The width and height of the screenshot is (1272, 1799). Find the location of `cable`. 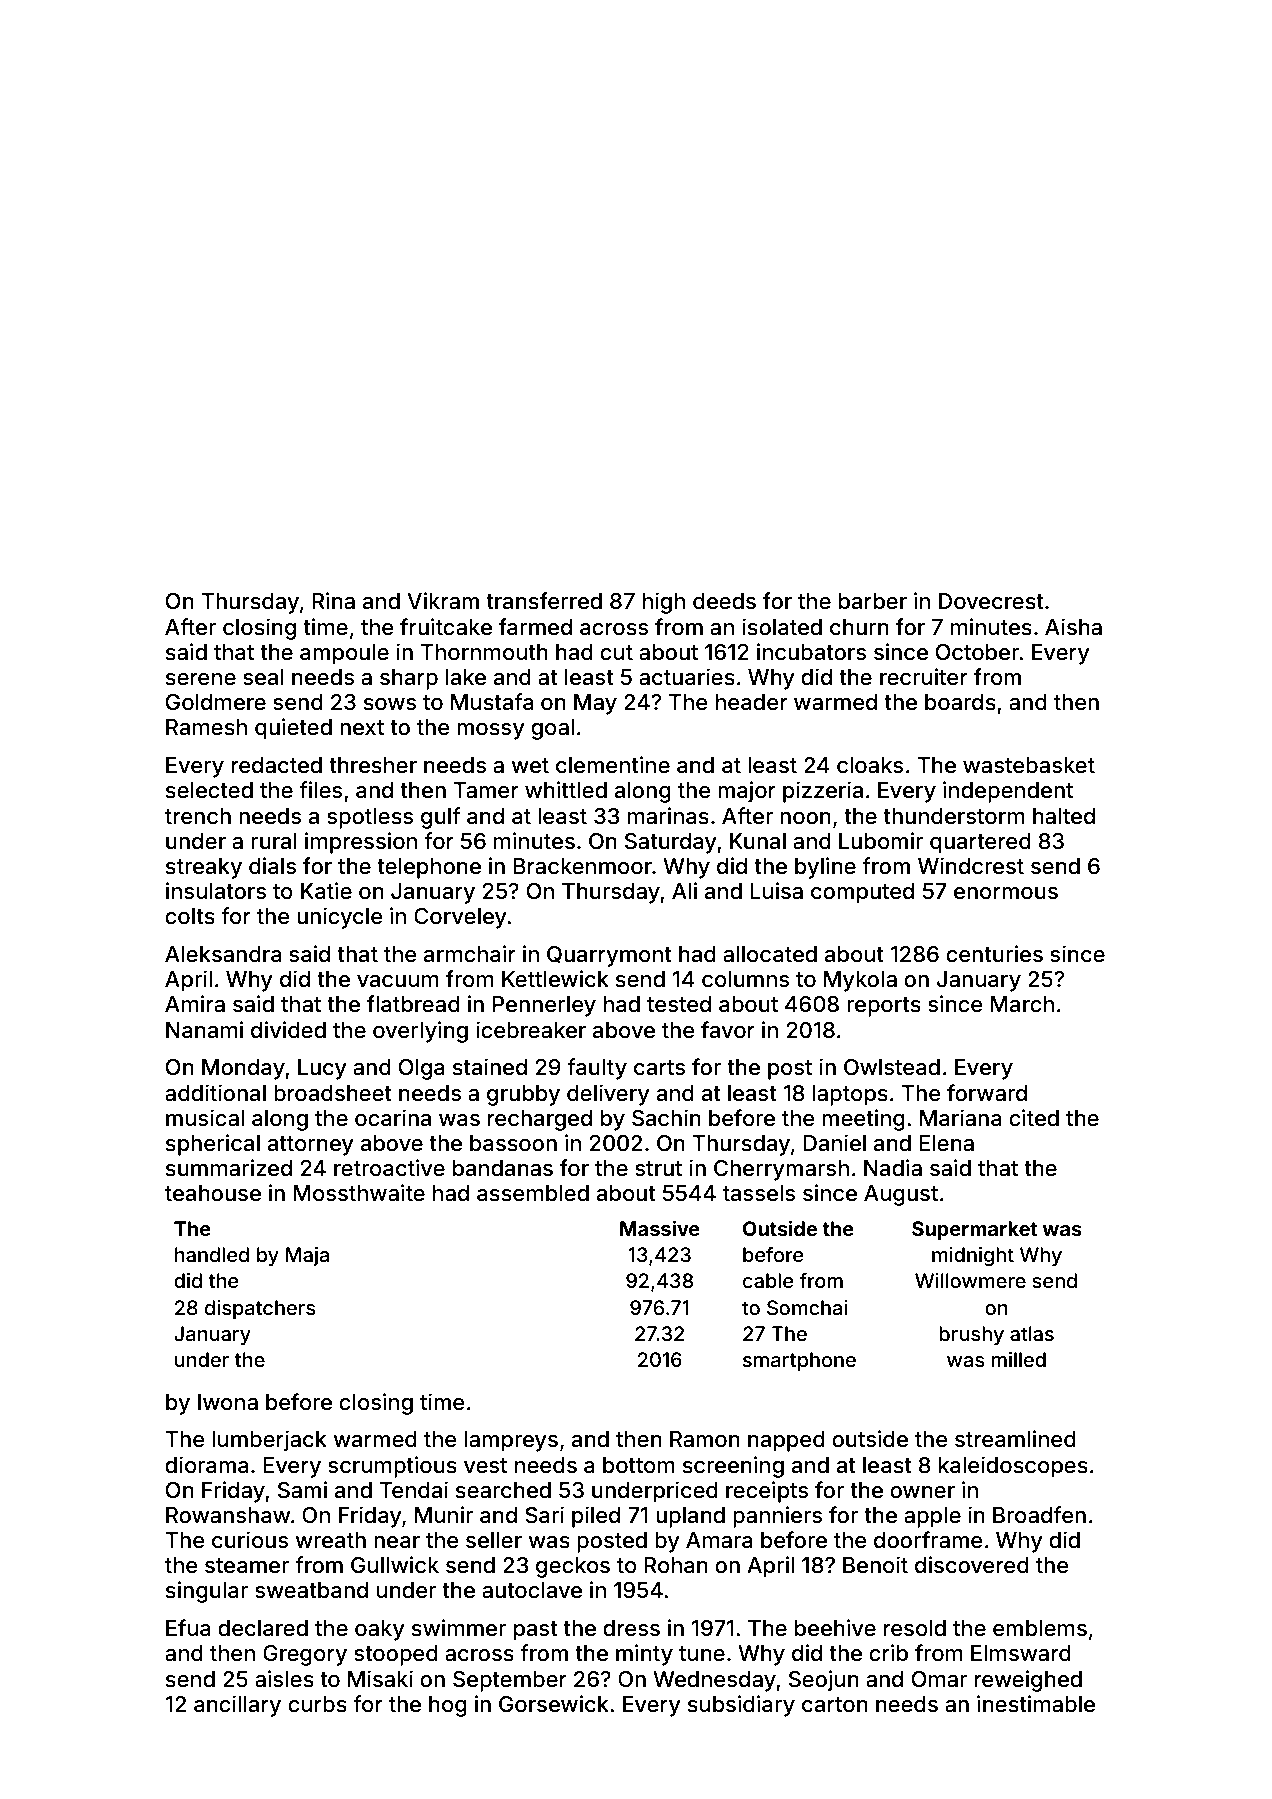

cable is located at coordinates (768, 1280).
